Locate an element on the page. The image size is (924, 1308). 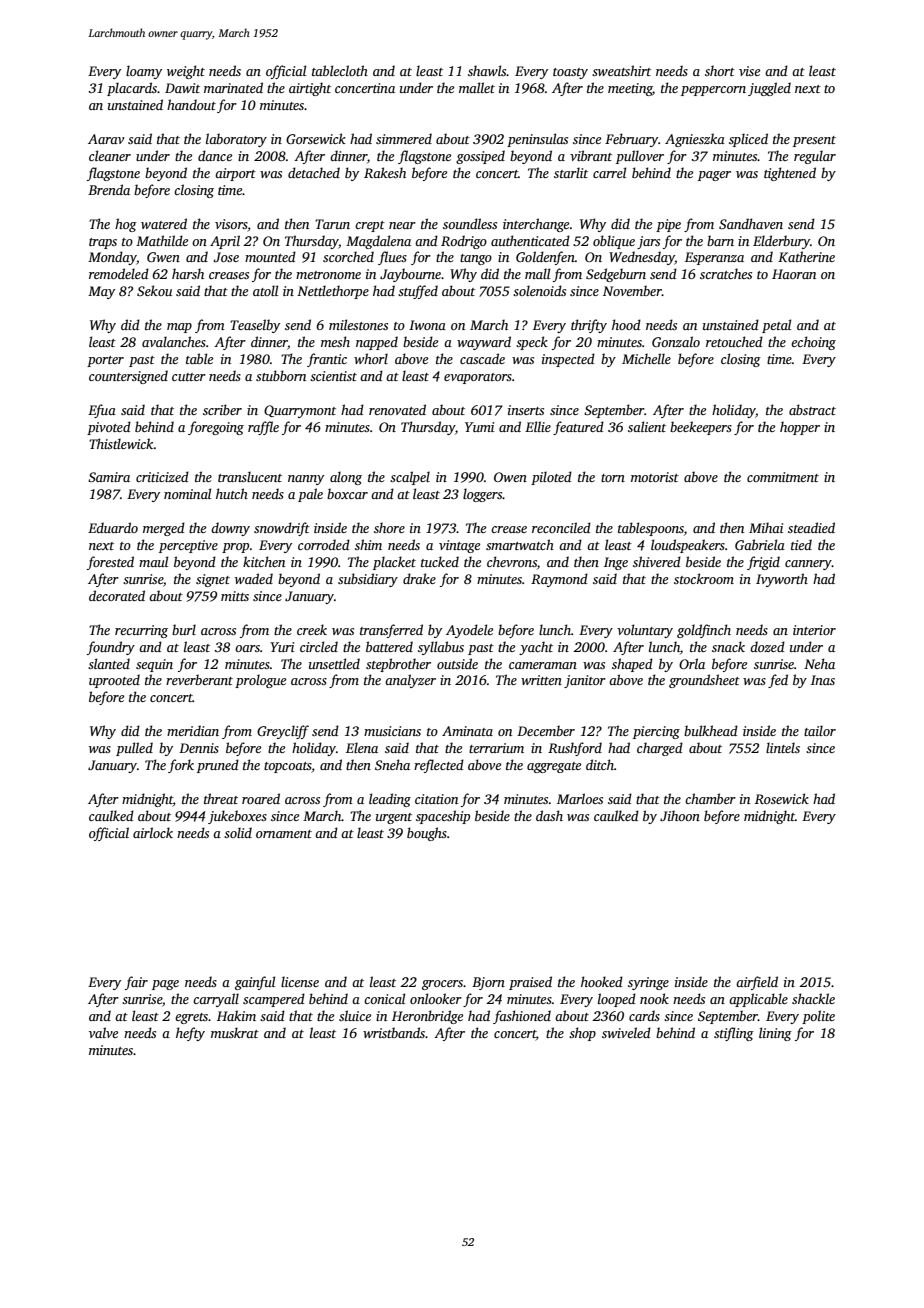
Aarav is located at coordinates (106, 139).
